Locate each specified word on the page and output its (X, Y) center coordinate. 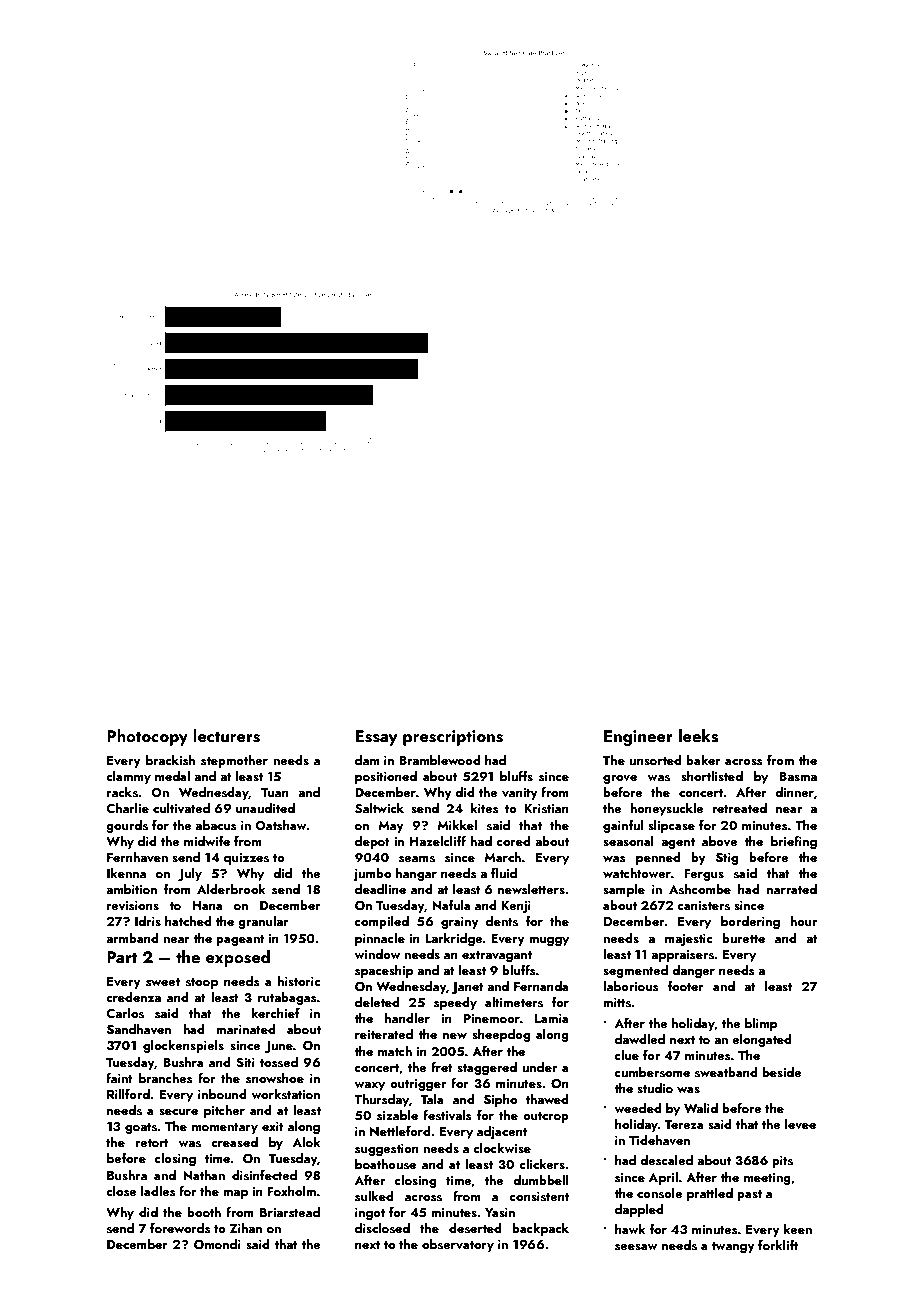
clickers (542, 1164)
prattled (710, 1194)
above (720, 841)
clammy (128, 777)
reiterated (384, 1034)
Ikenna (126, 873)
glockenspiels (183, 1046)
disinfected (264, 1175)
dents (502, 921)
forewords (180, 1228)
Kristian (546, 808)
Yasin (500, 1212)
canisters (704, 905)
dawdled (640, 1039)
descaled (666, 1160)
